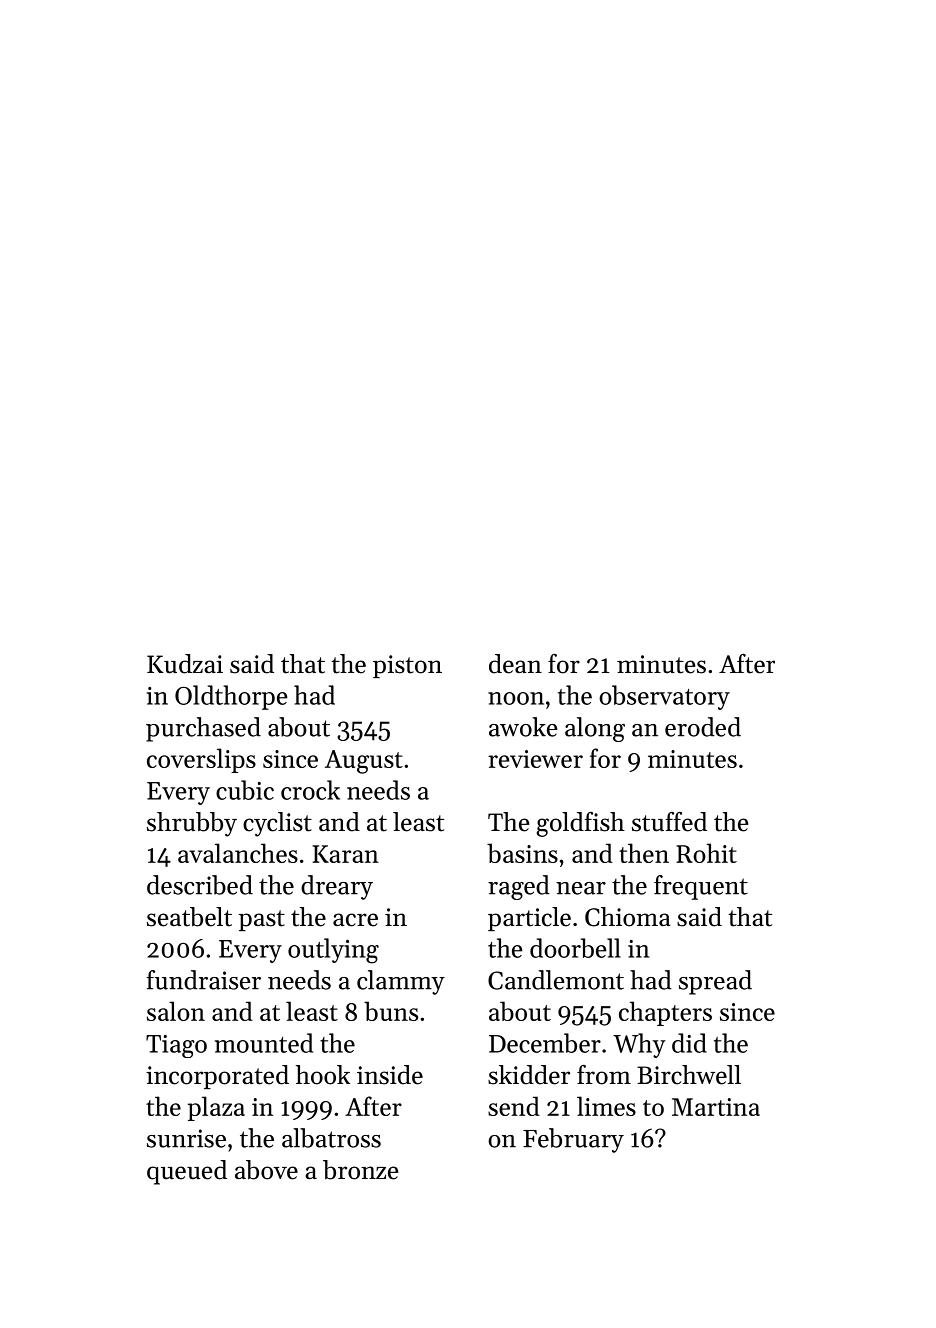  What do you see at coordinates (277, 824) in the page?
I see `cyclist` at bounding box center [277, 824].
